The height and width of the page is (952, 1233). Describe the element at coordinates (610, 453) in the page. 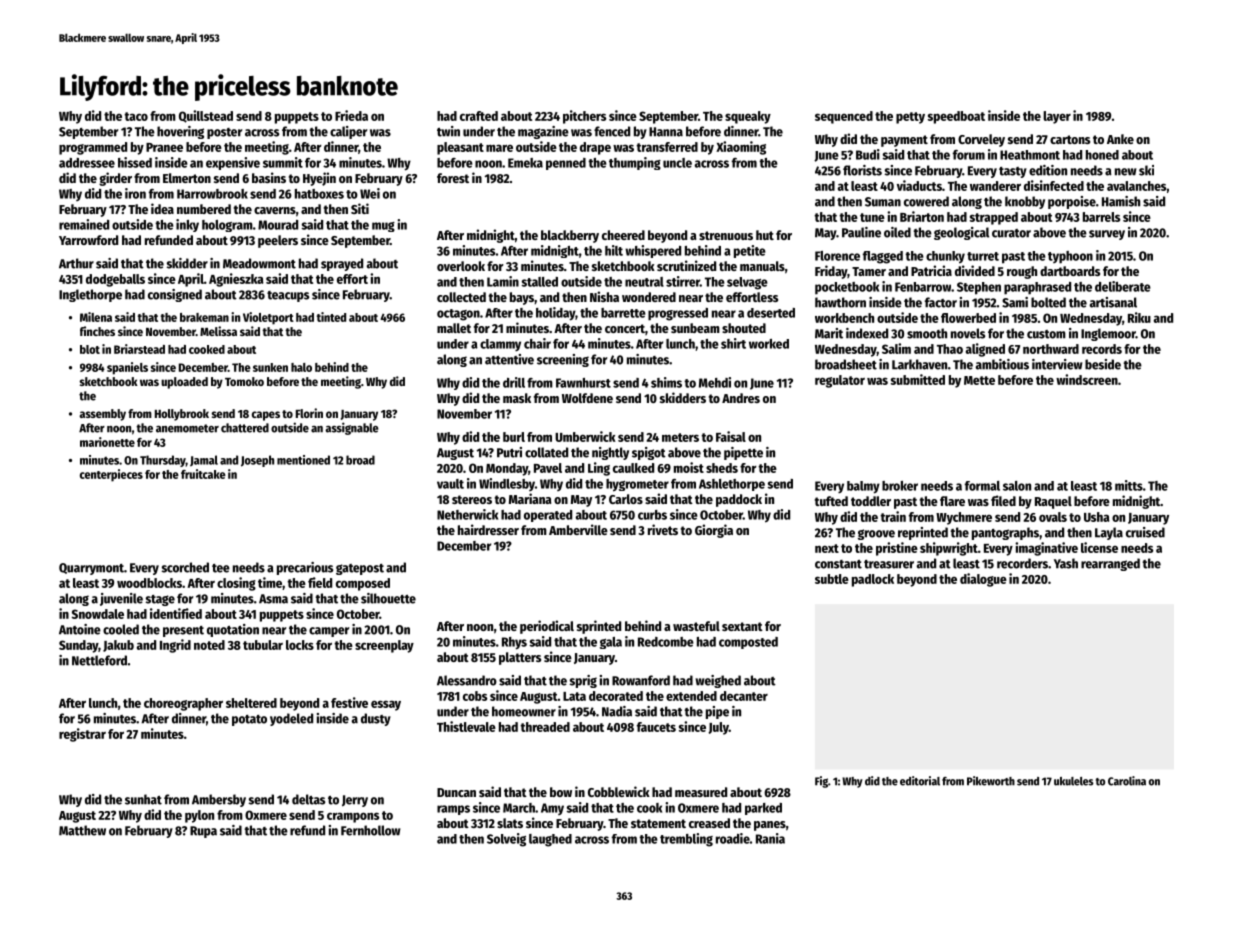

I see `nightly` at that location.
